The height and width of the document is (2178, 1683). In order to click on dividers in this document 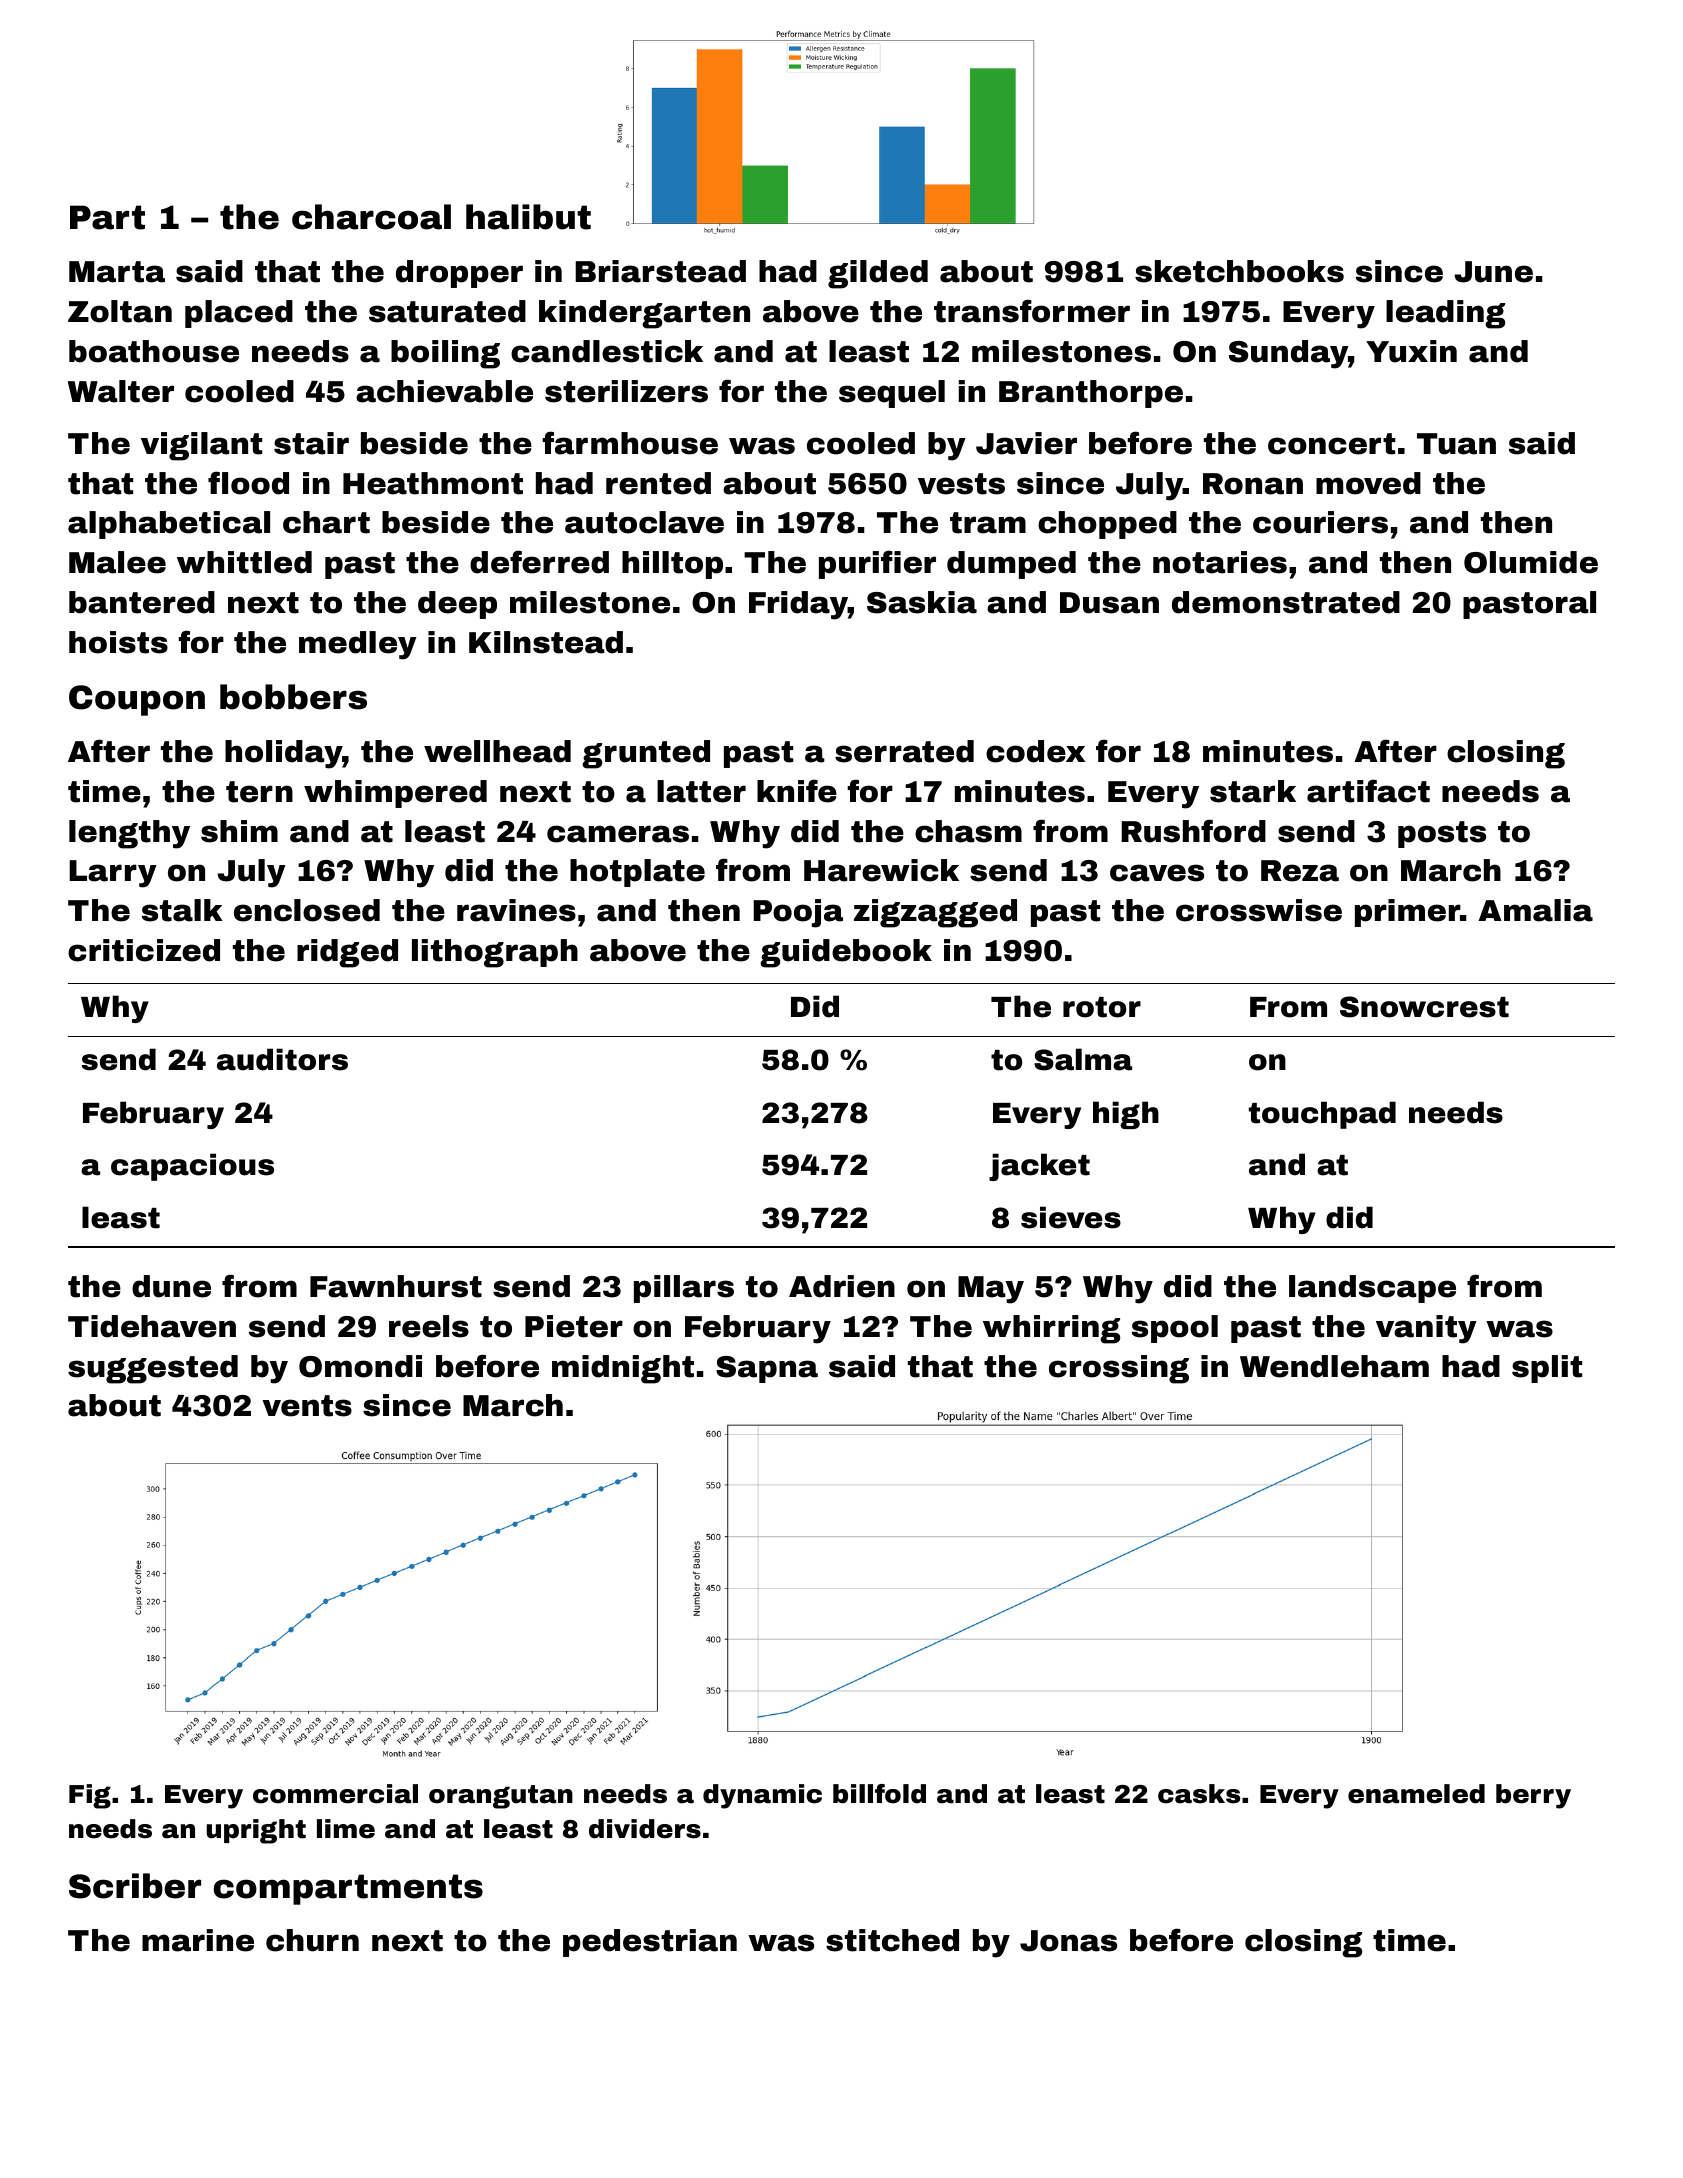, I will do `click(645, 1829)`.
